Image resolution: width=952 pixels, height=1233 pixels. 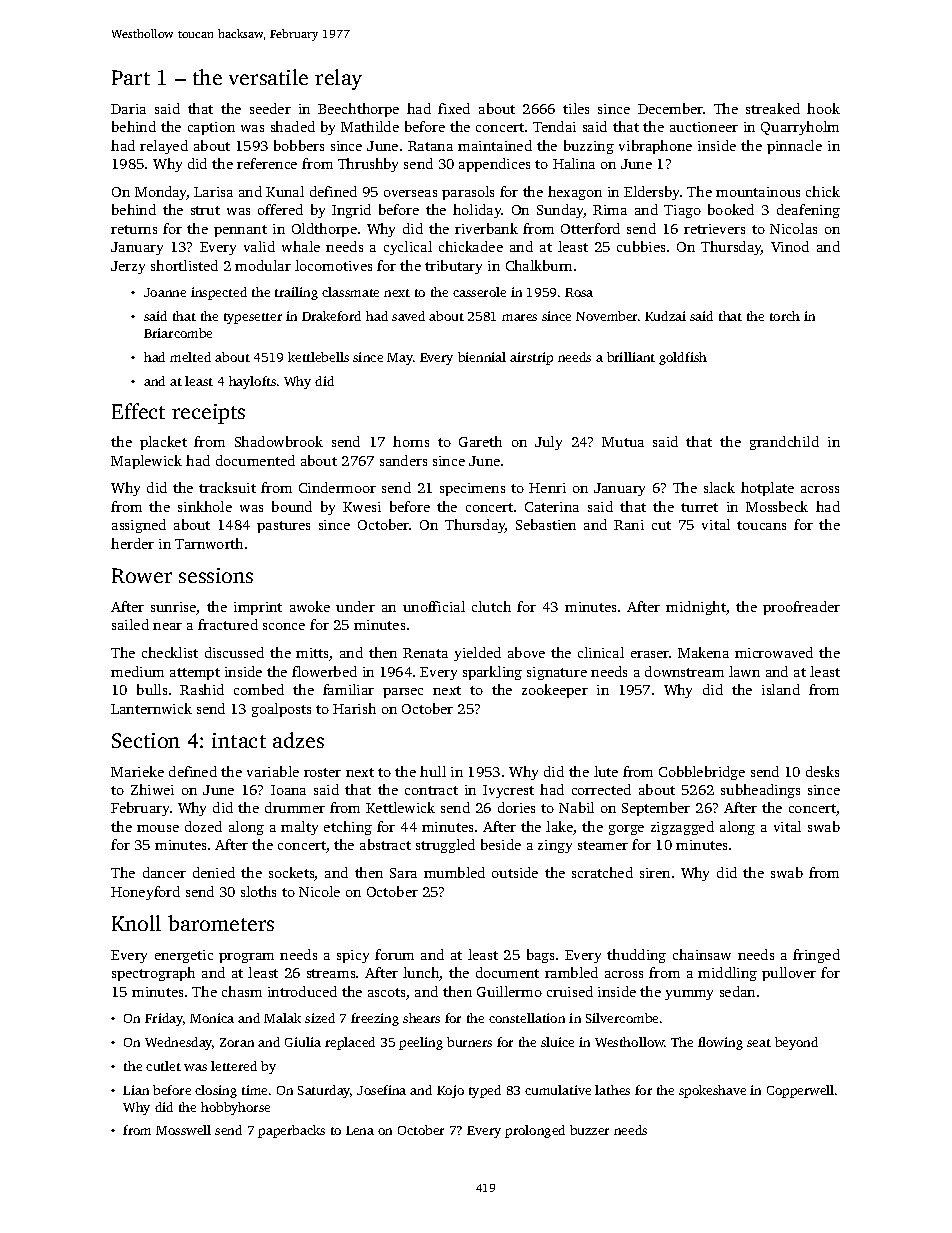 I want to click on sparkling, so click(x=492, y=673).
